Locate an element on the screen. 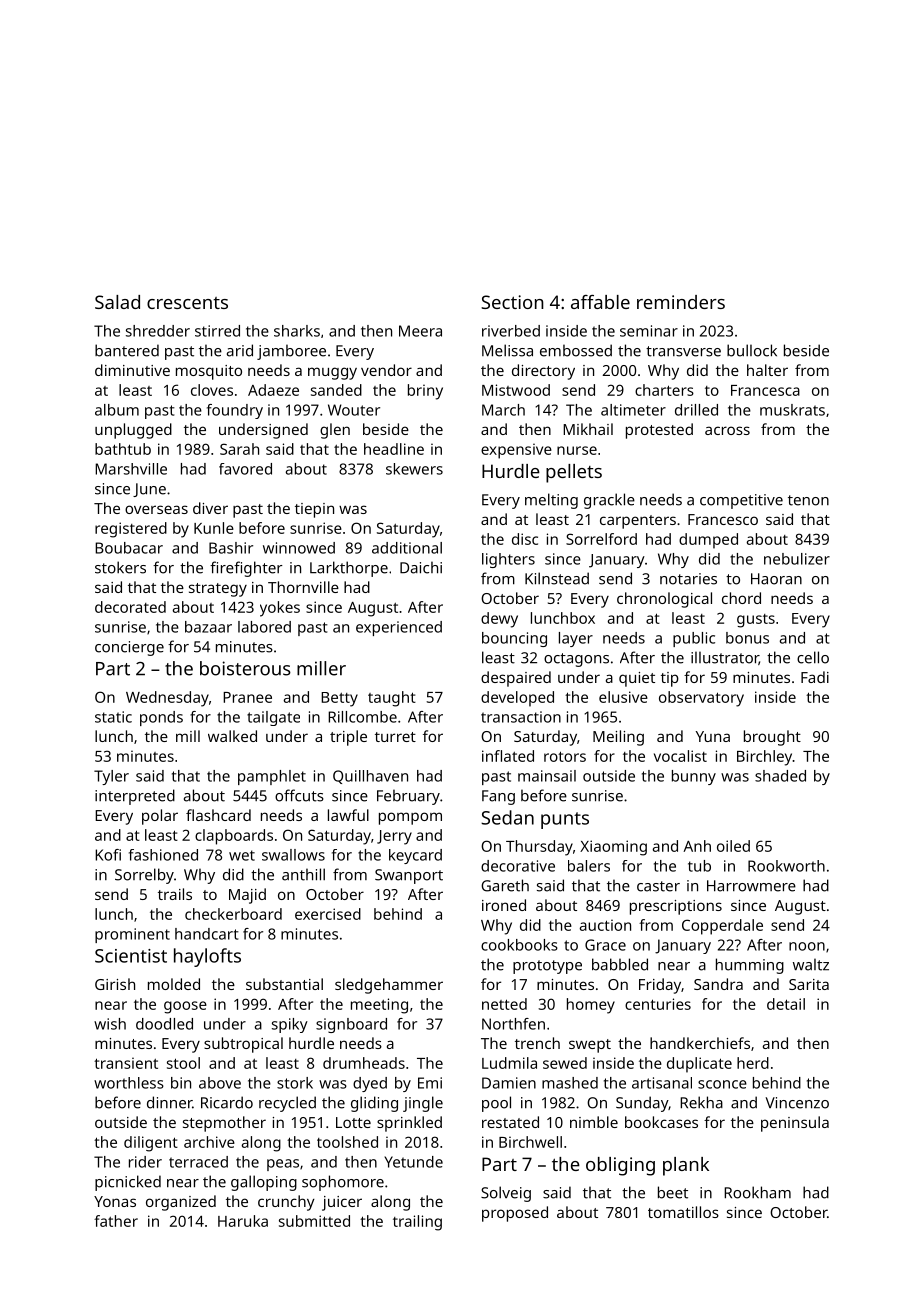  illustrator is located at coordinates (725, 658).
